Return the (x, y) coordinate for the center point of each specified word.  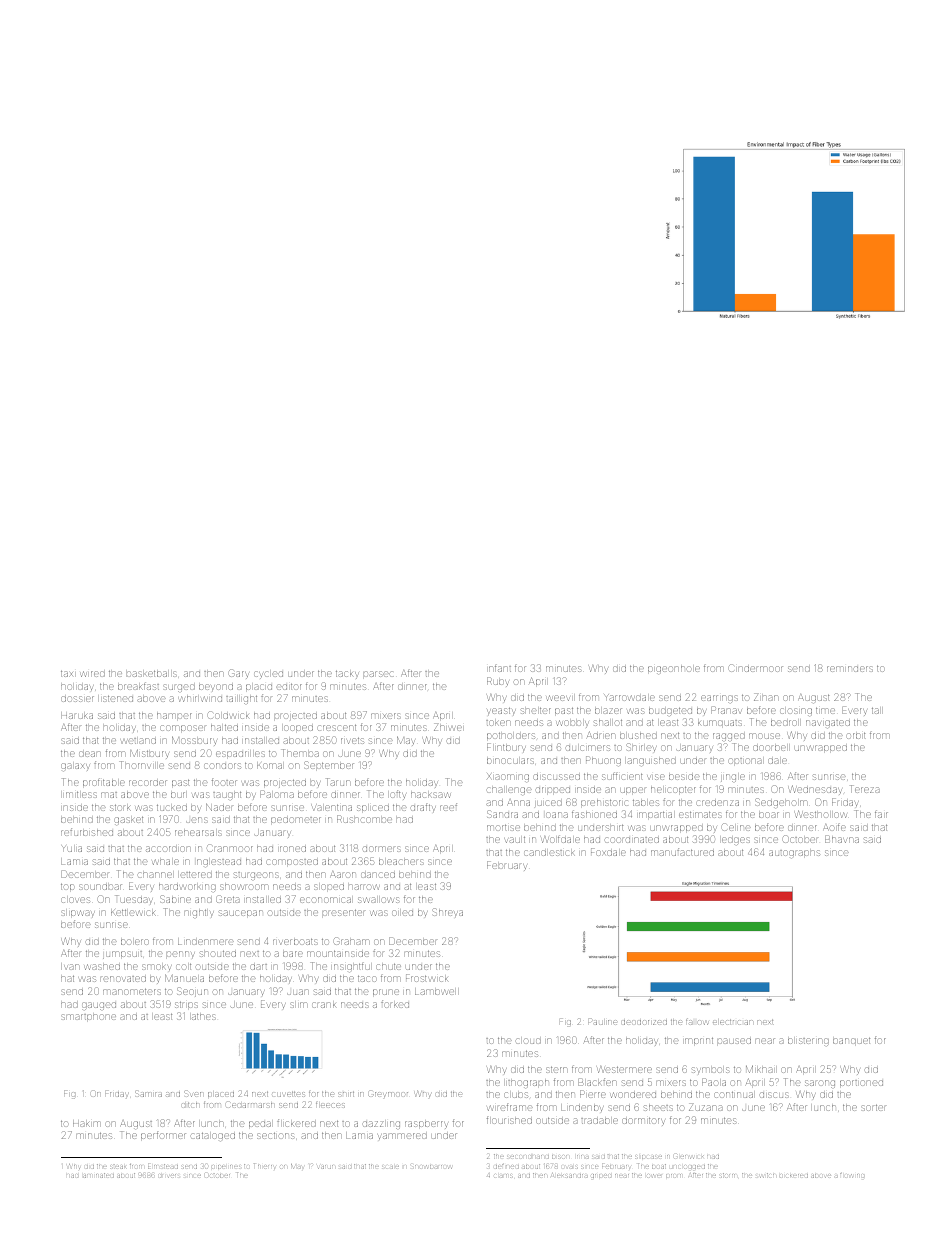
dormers (381, 849)
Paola (714, 1082)
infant (500, 668)
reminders (850, 669)
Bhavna (842, 839)
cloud (529, 1041)
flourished (509, 1120)
